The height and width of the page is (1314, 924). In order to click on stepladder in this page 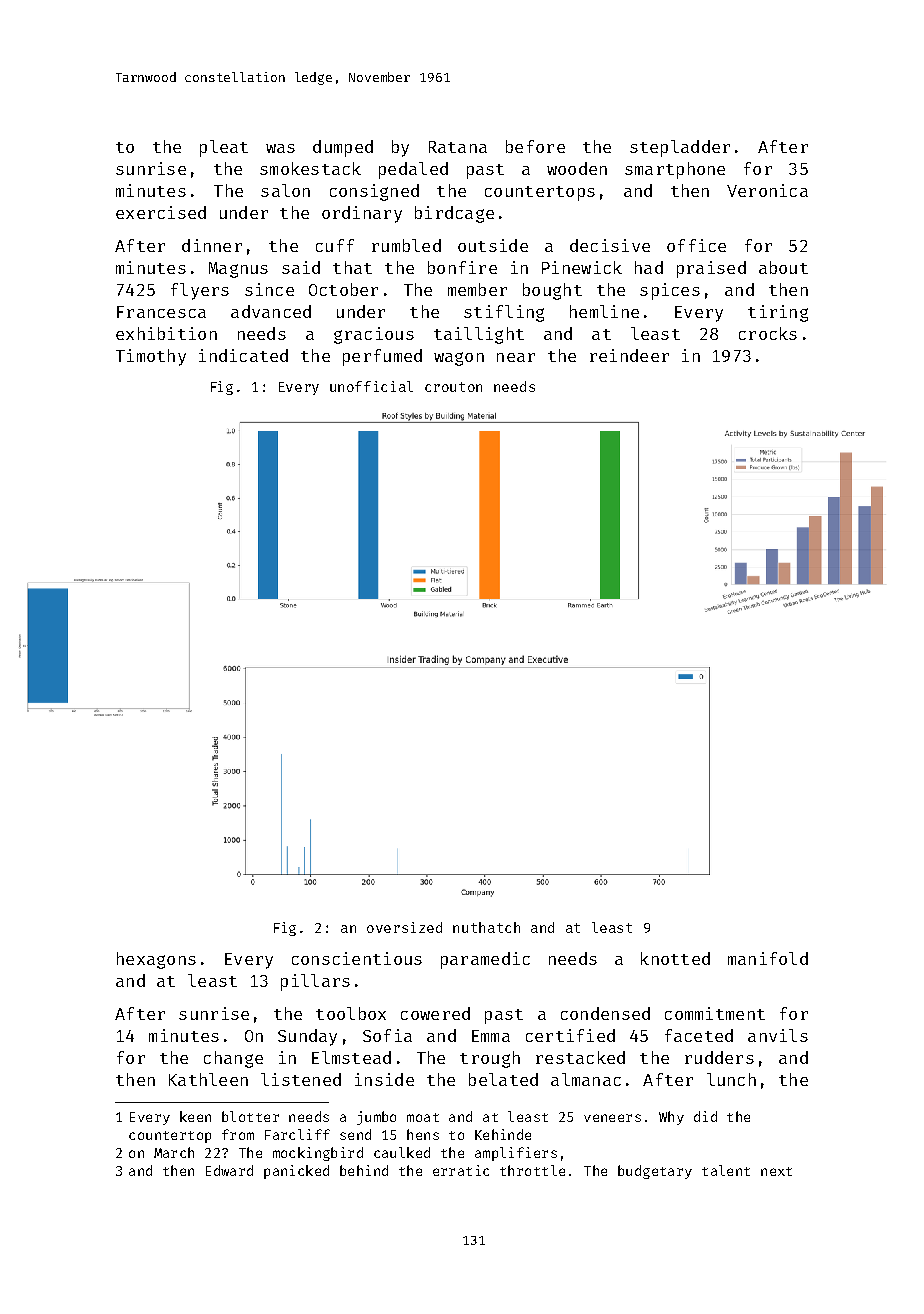, I will do `click(680, 148)`.
